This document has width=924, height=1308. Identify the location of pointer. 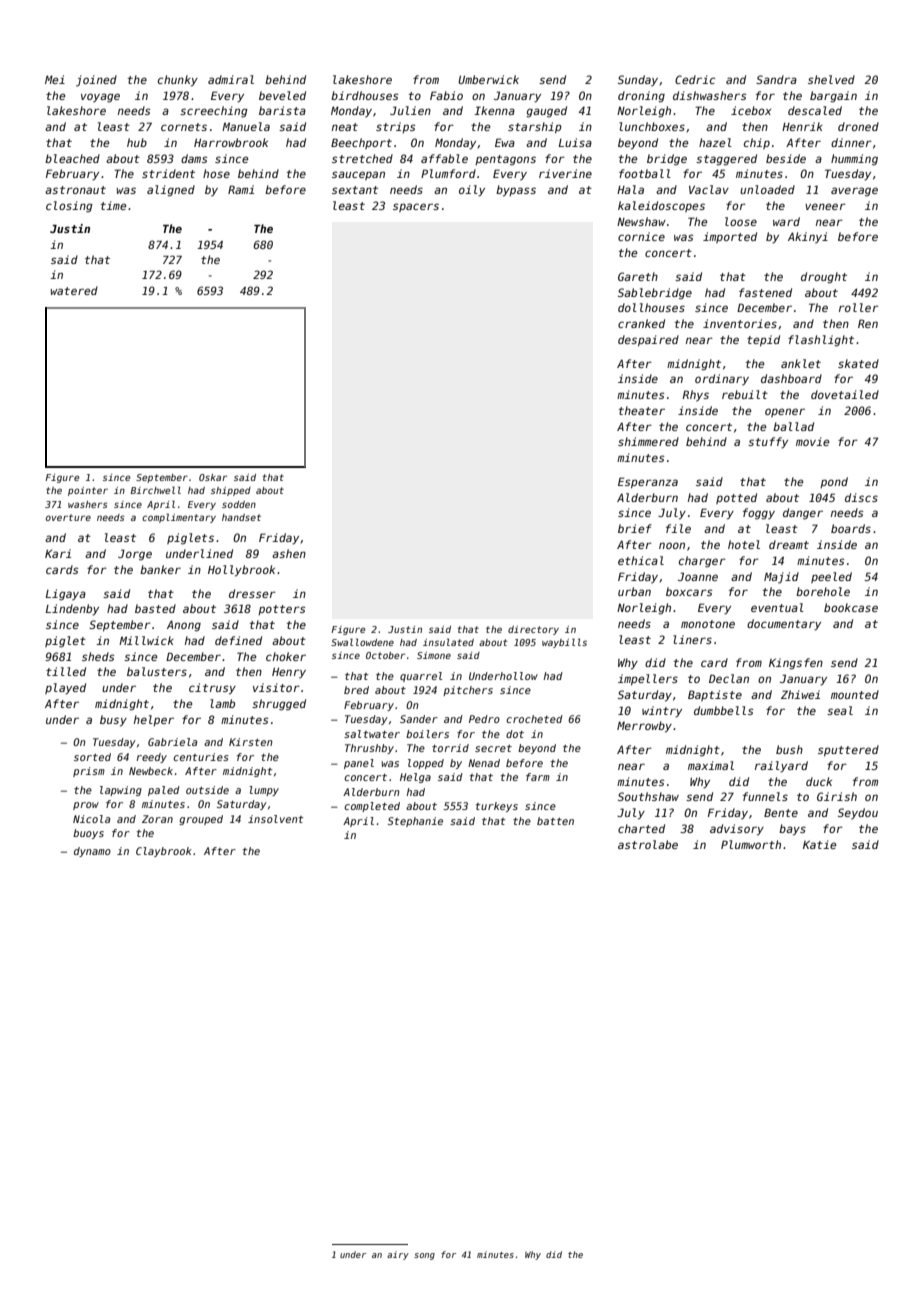
(88, 491).
